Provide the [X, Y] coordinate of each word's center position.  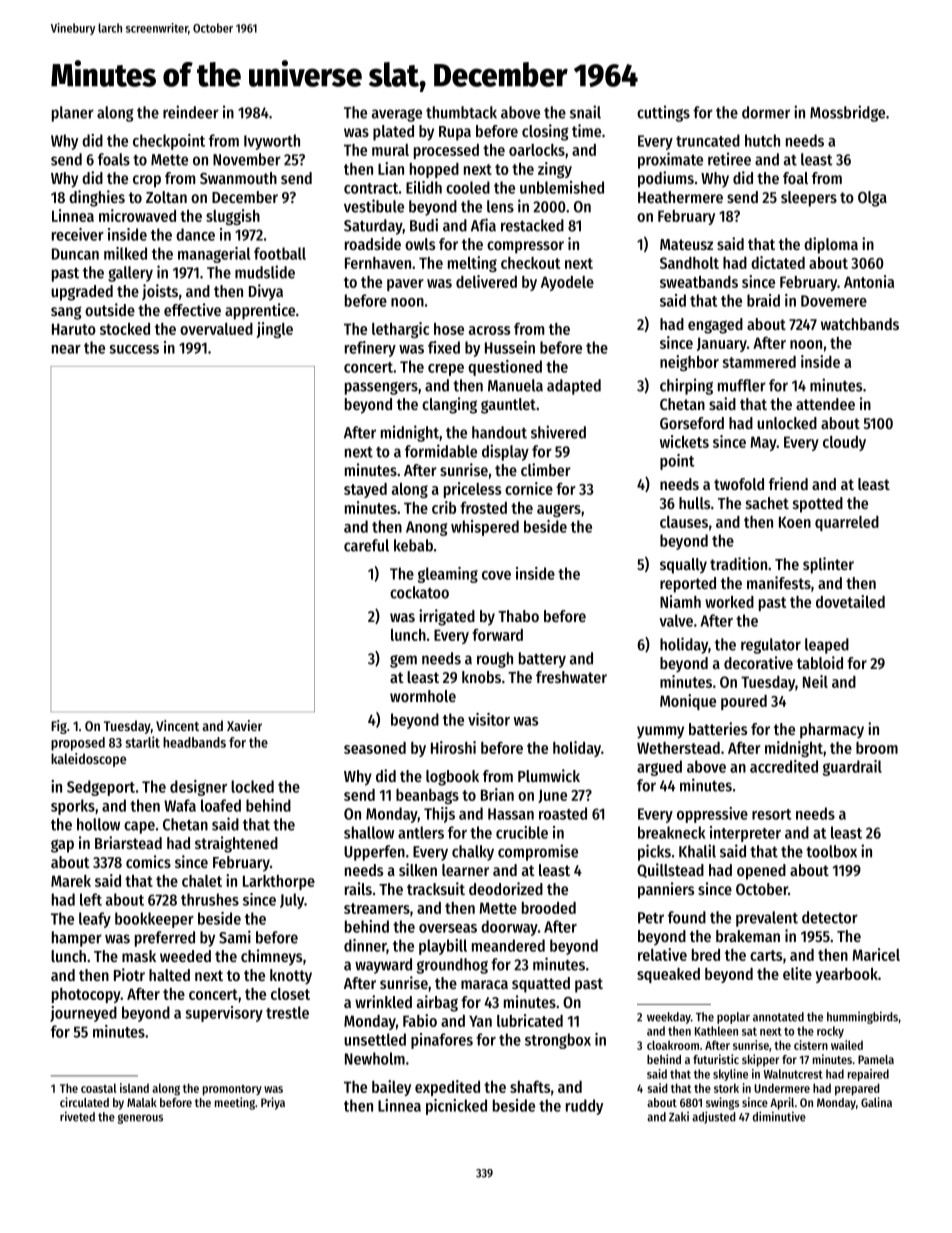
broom [877, 748]
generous [140, 1119]
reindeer [191, 112]
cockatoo [419, 592]
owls [420, 244]
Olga [872, 199]
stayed [365, 490]
